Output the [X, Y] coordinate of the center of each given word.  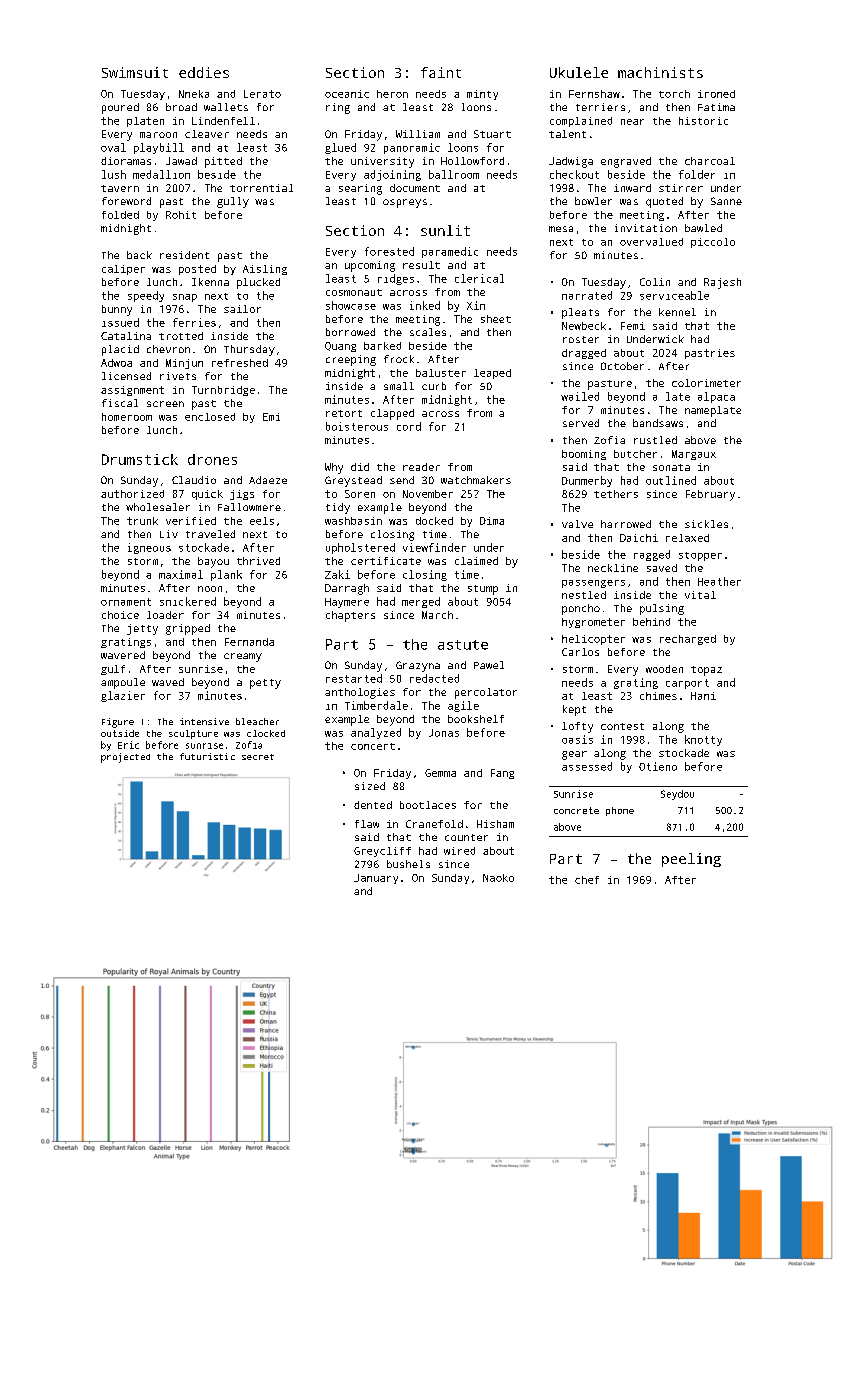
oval [113, 147]
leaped [492, 374]
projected [125, 758]
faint [441, 72]
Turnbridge [223, 391]
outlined [671, 480]
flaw [367, 824]
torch [674, 94]
